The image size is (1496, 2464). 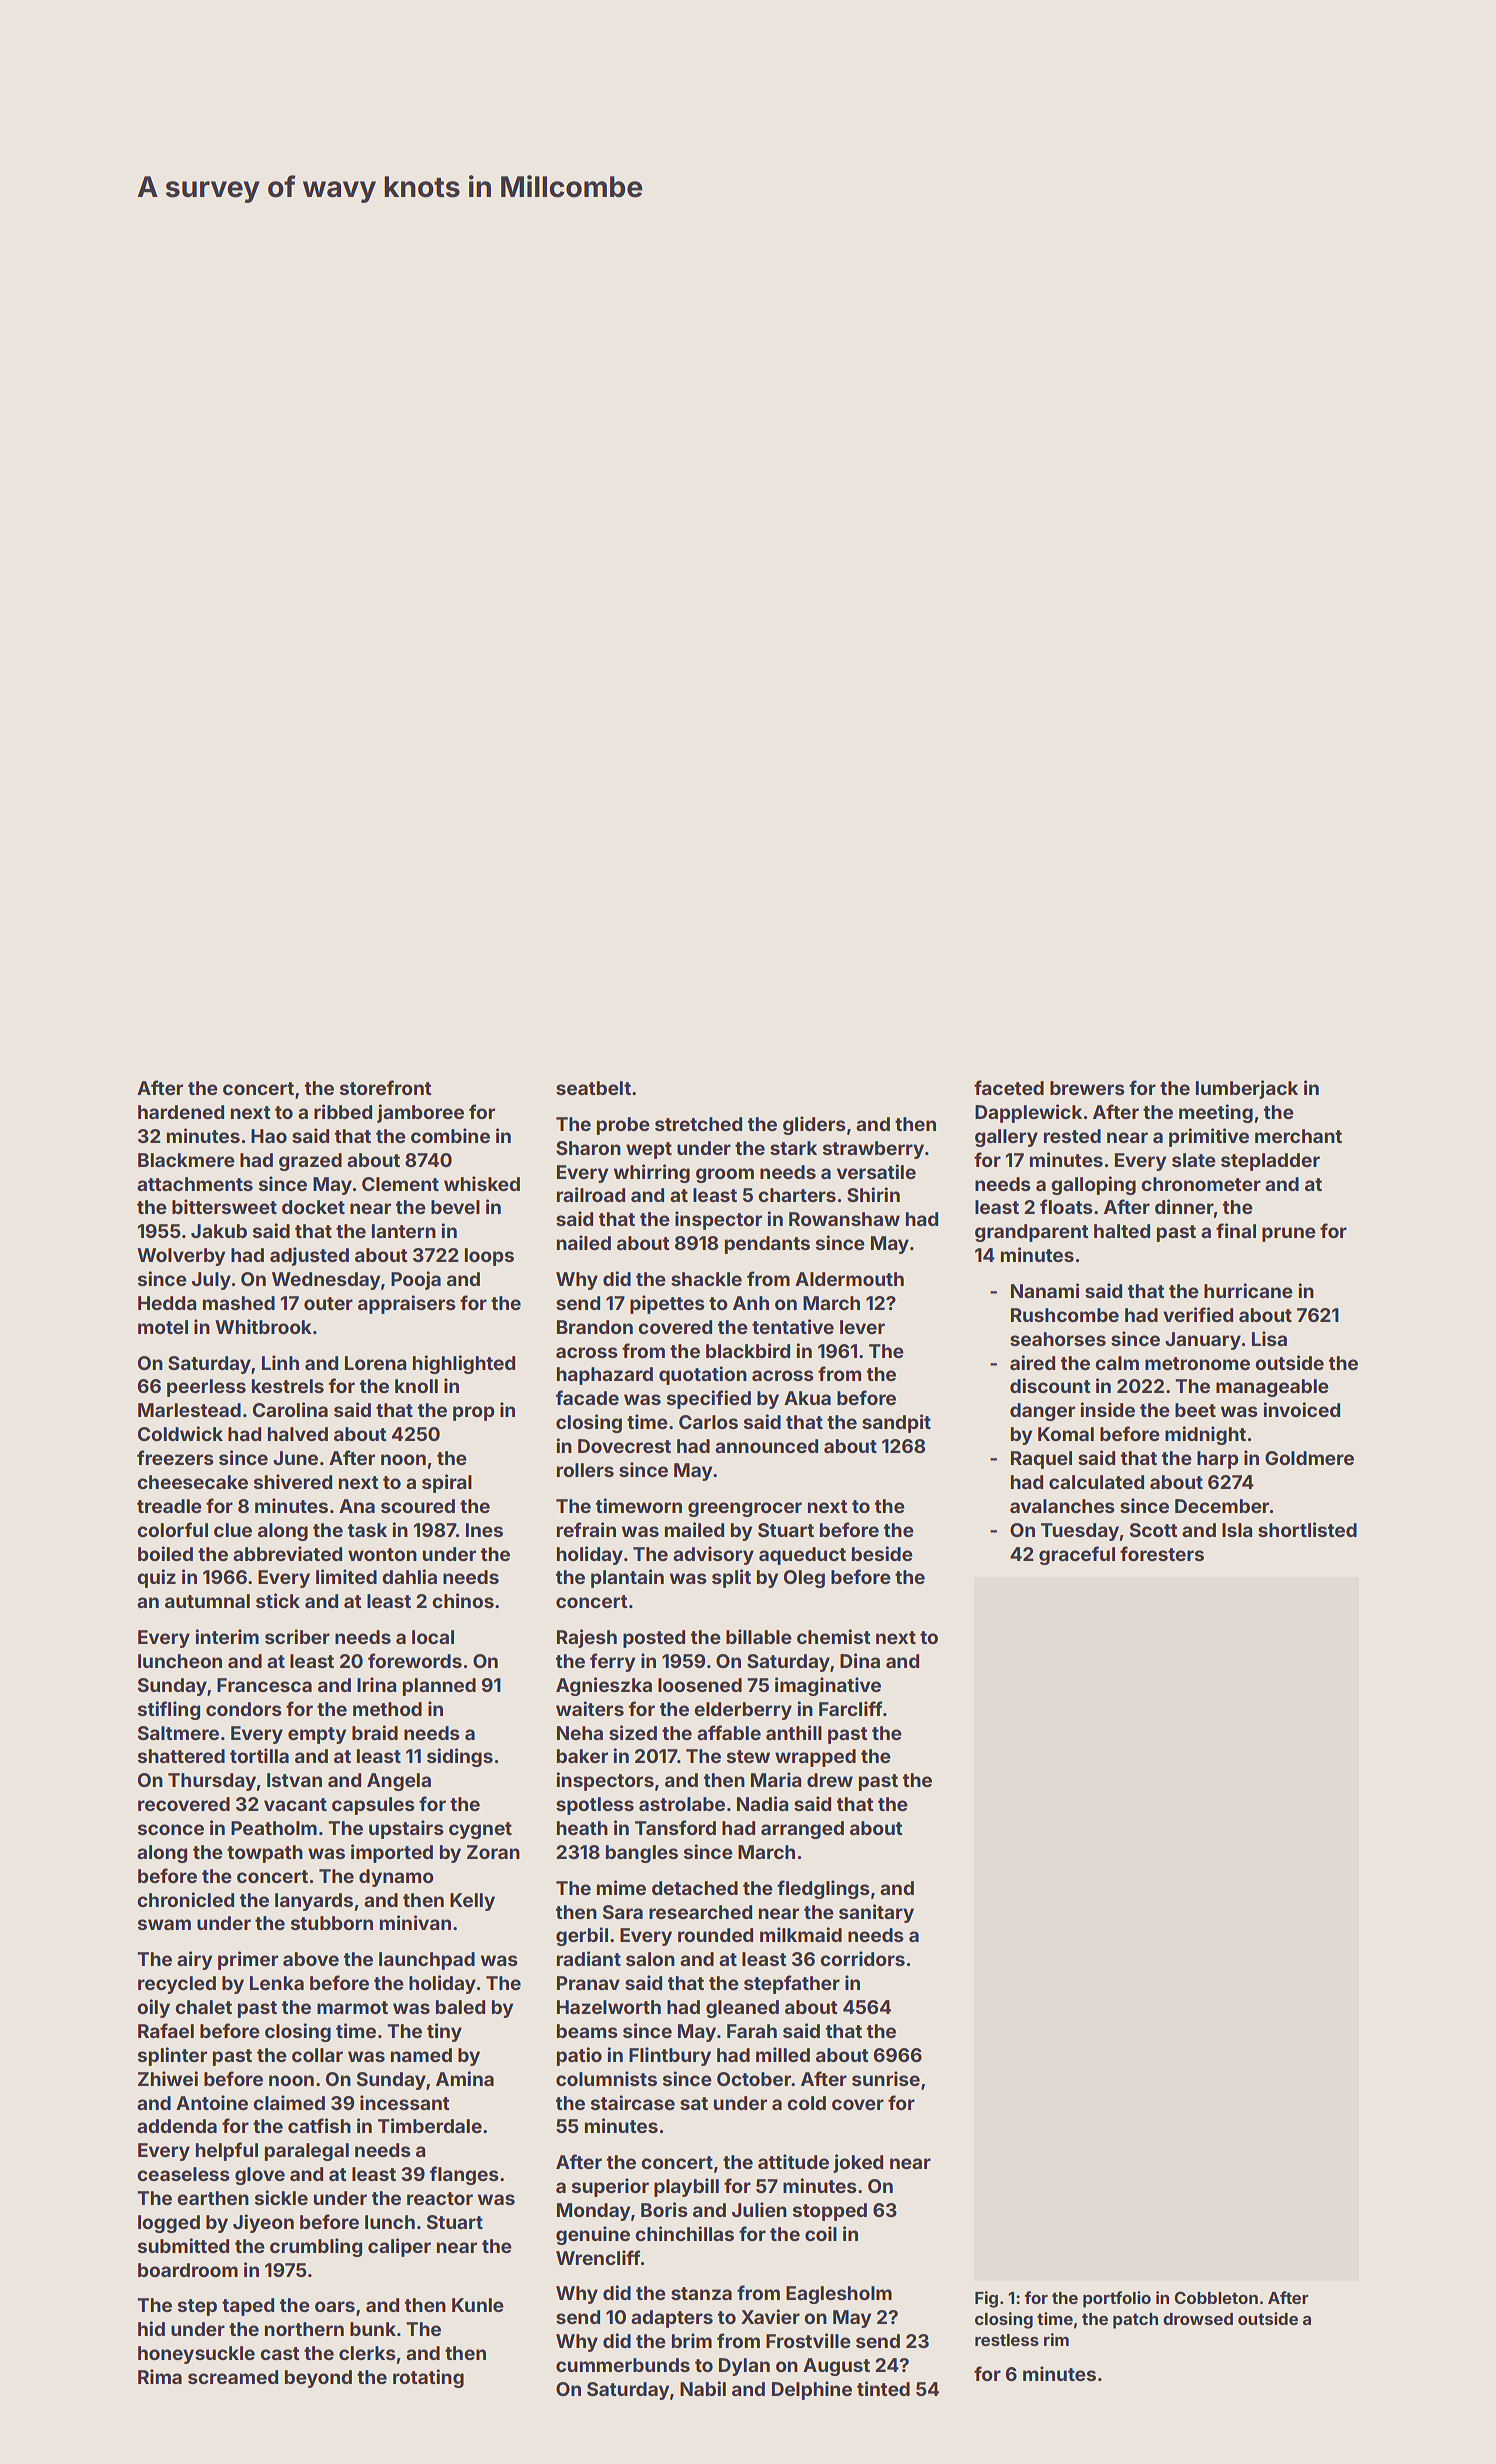 I want to click on forewords, so click(x=415, y=1660).
